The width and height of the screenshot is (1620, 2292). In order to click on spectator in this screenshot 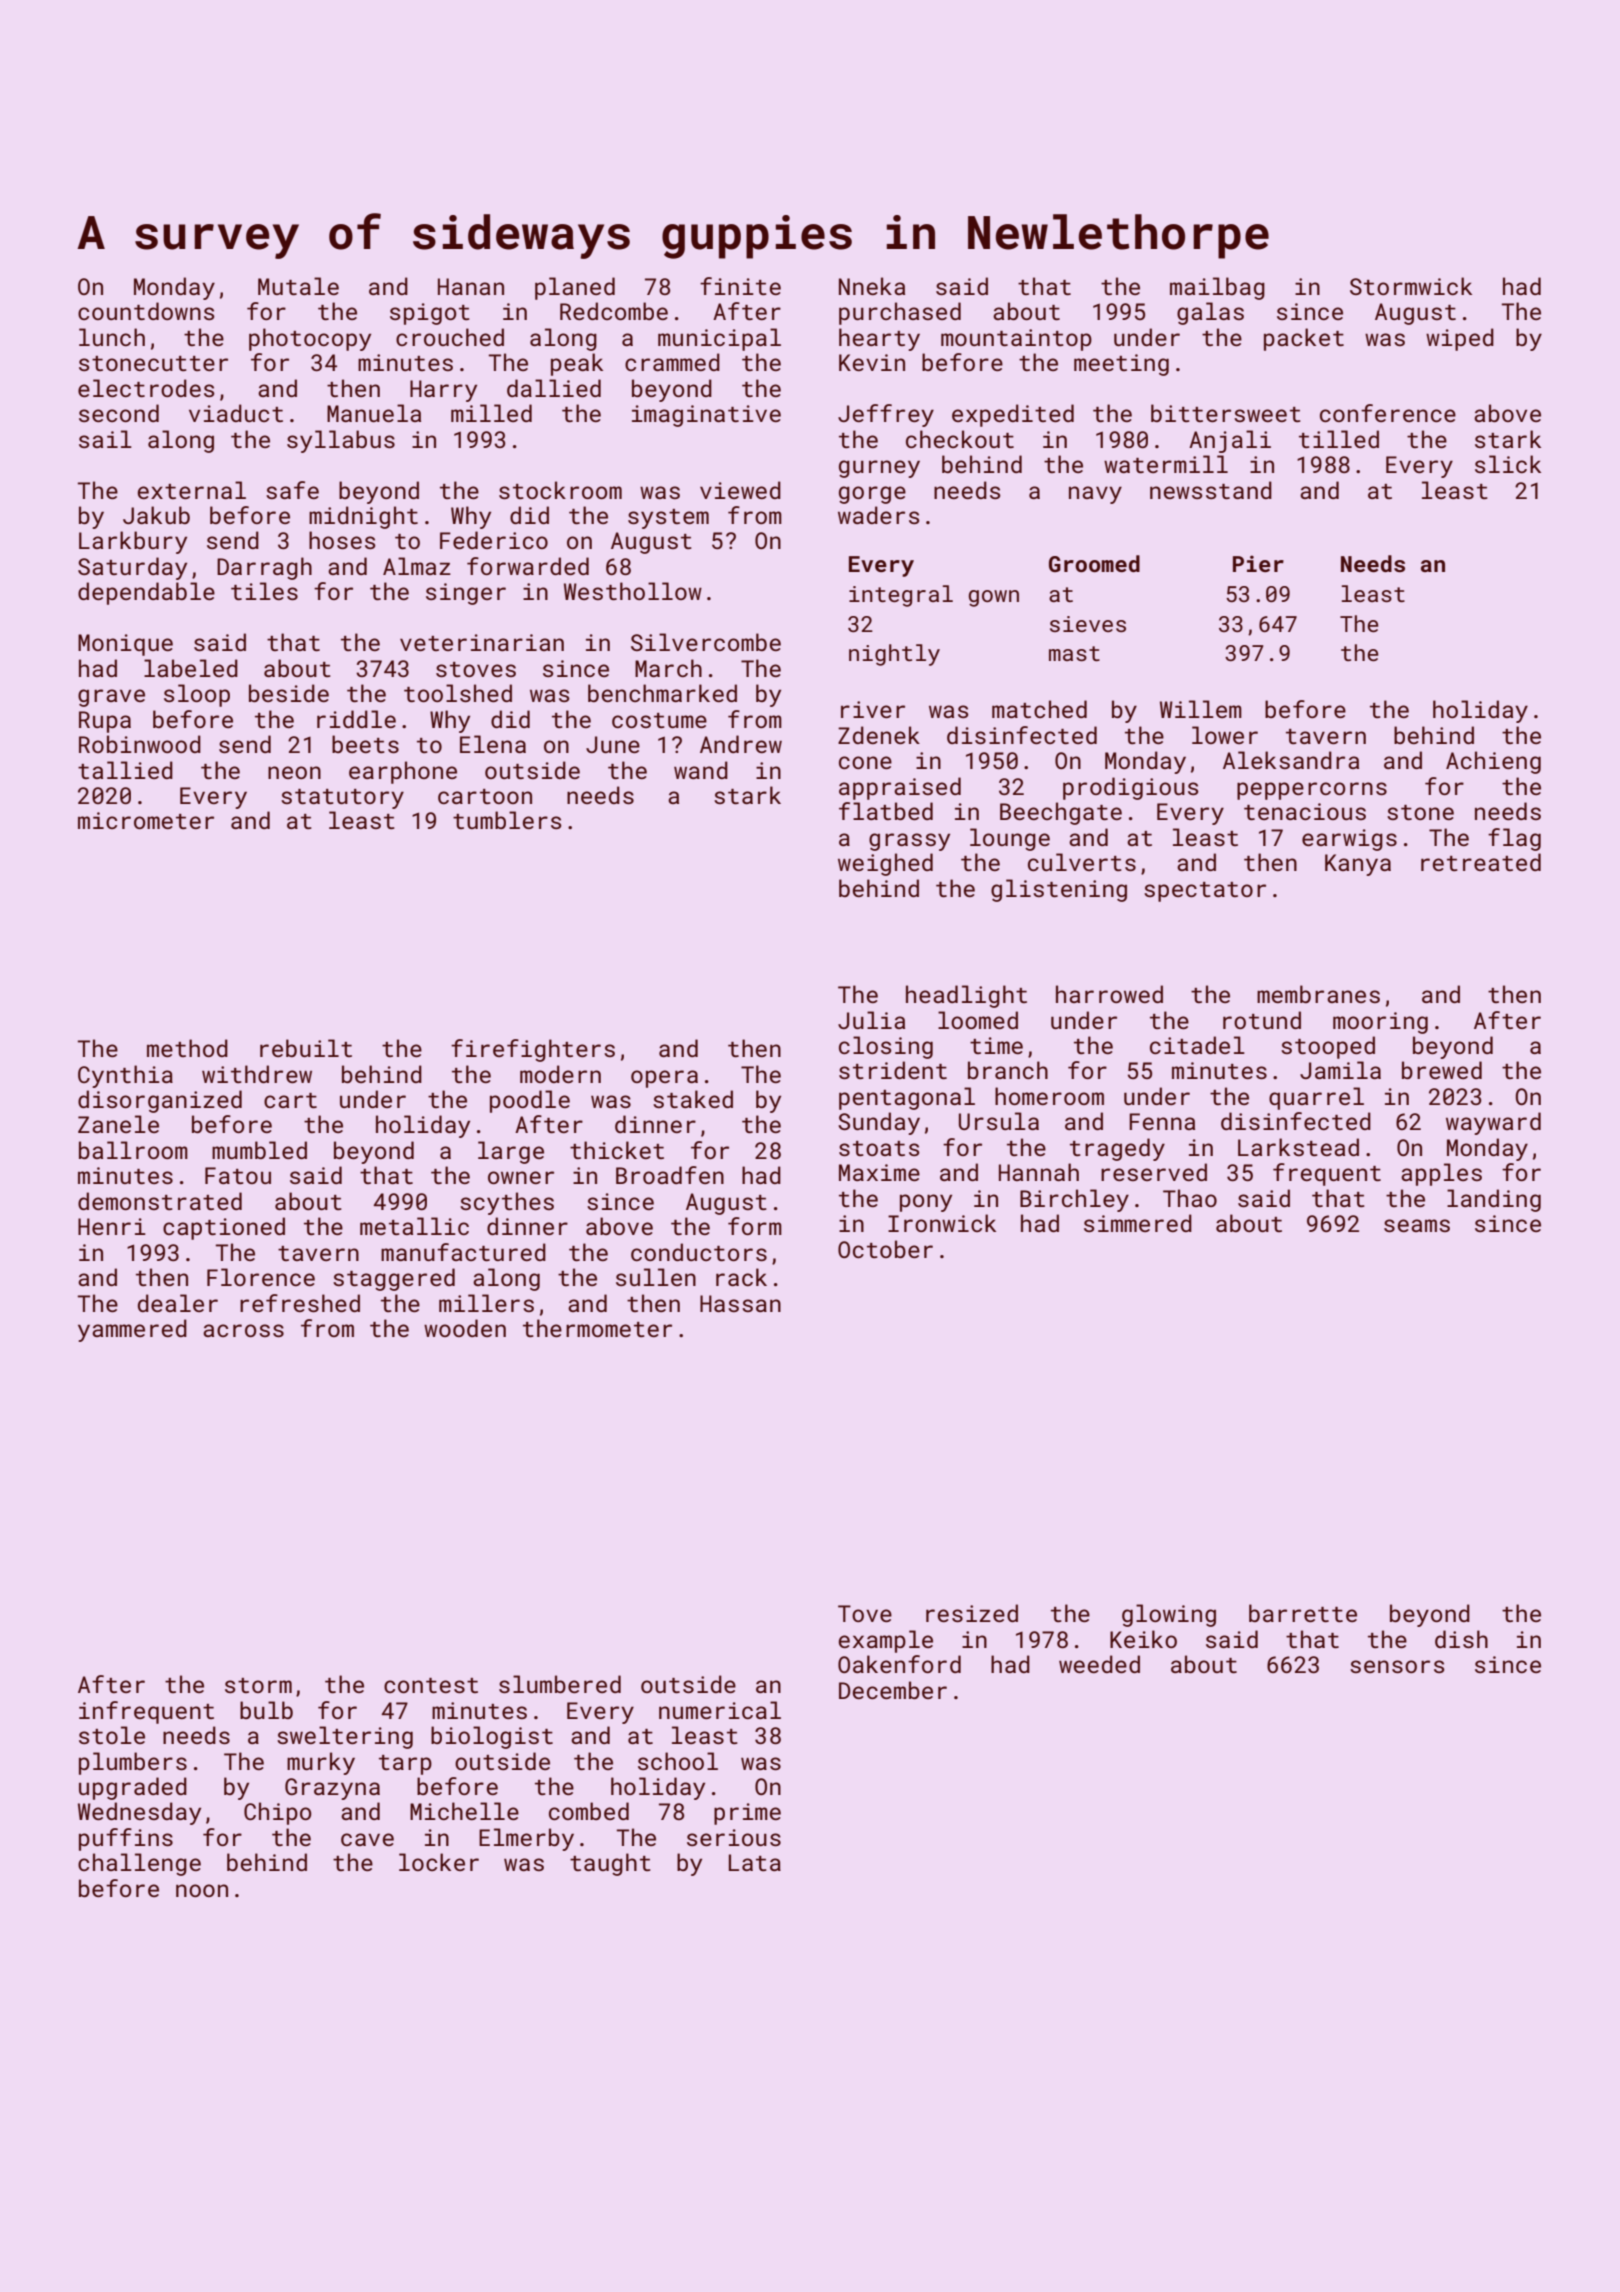, I will do `click(1205, 892)`.
